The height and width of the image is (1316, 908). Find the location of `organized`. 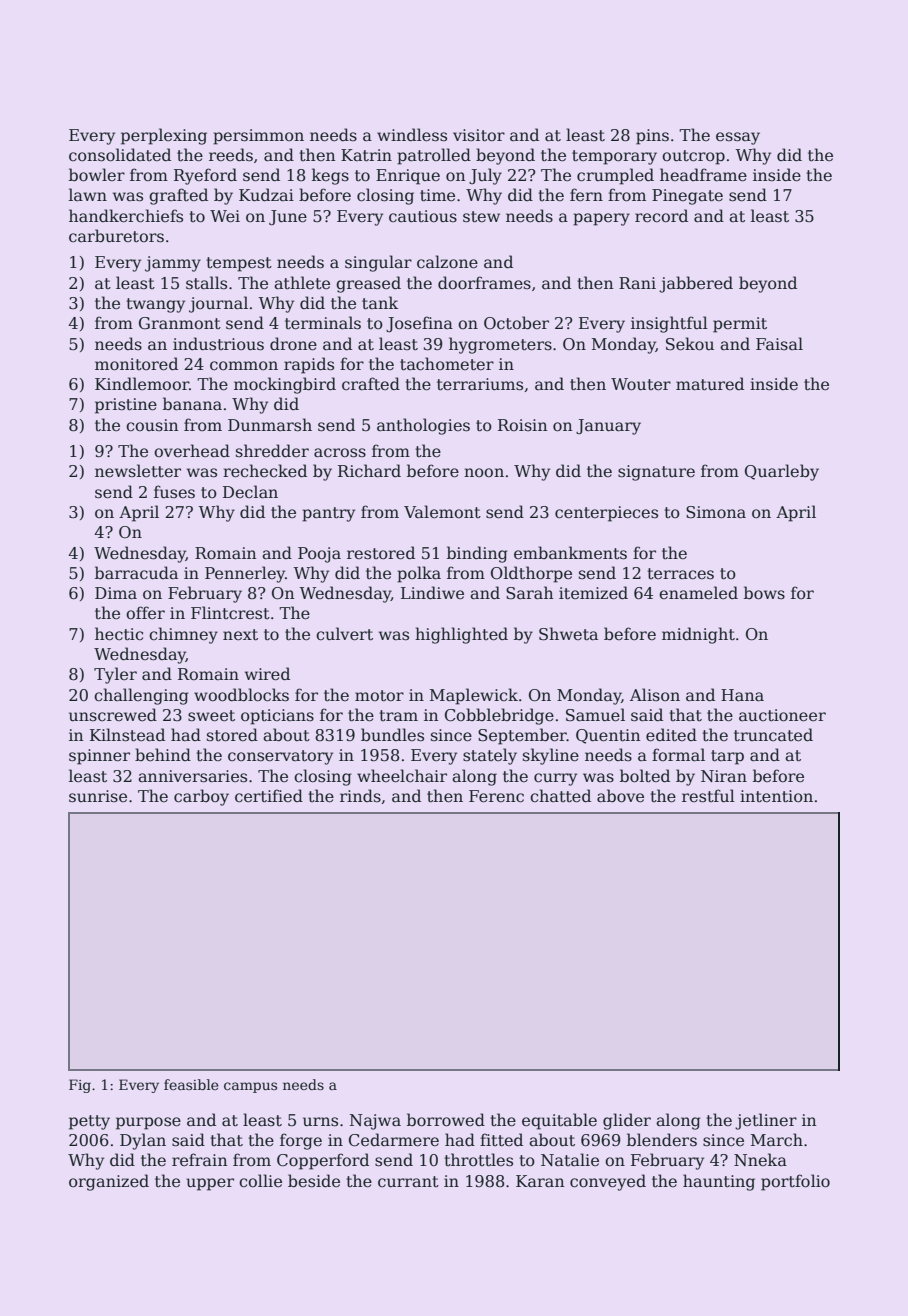

organized is located at coordinates (109, 1182).
